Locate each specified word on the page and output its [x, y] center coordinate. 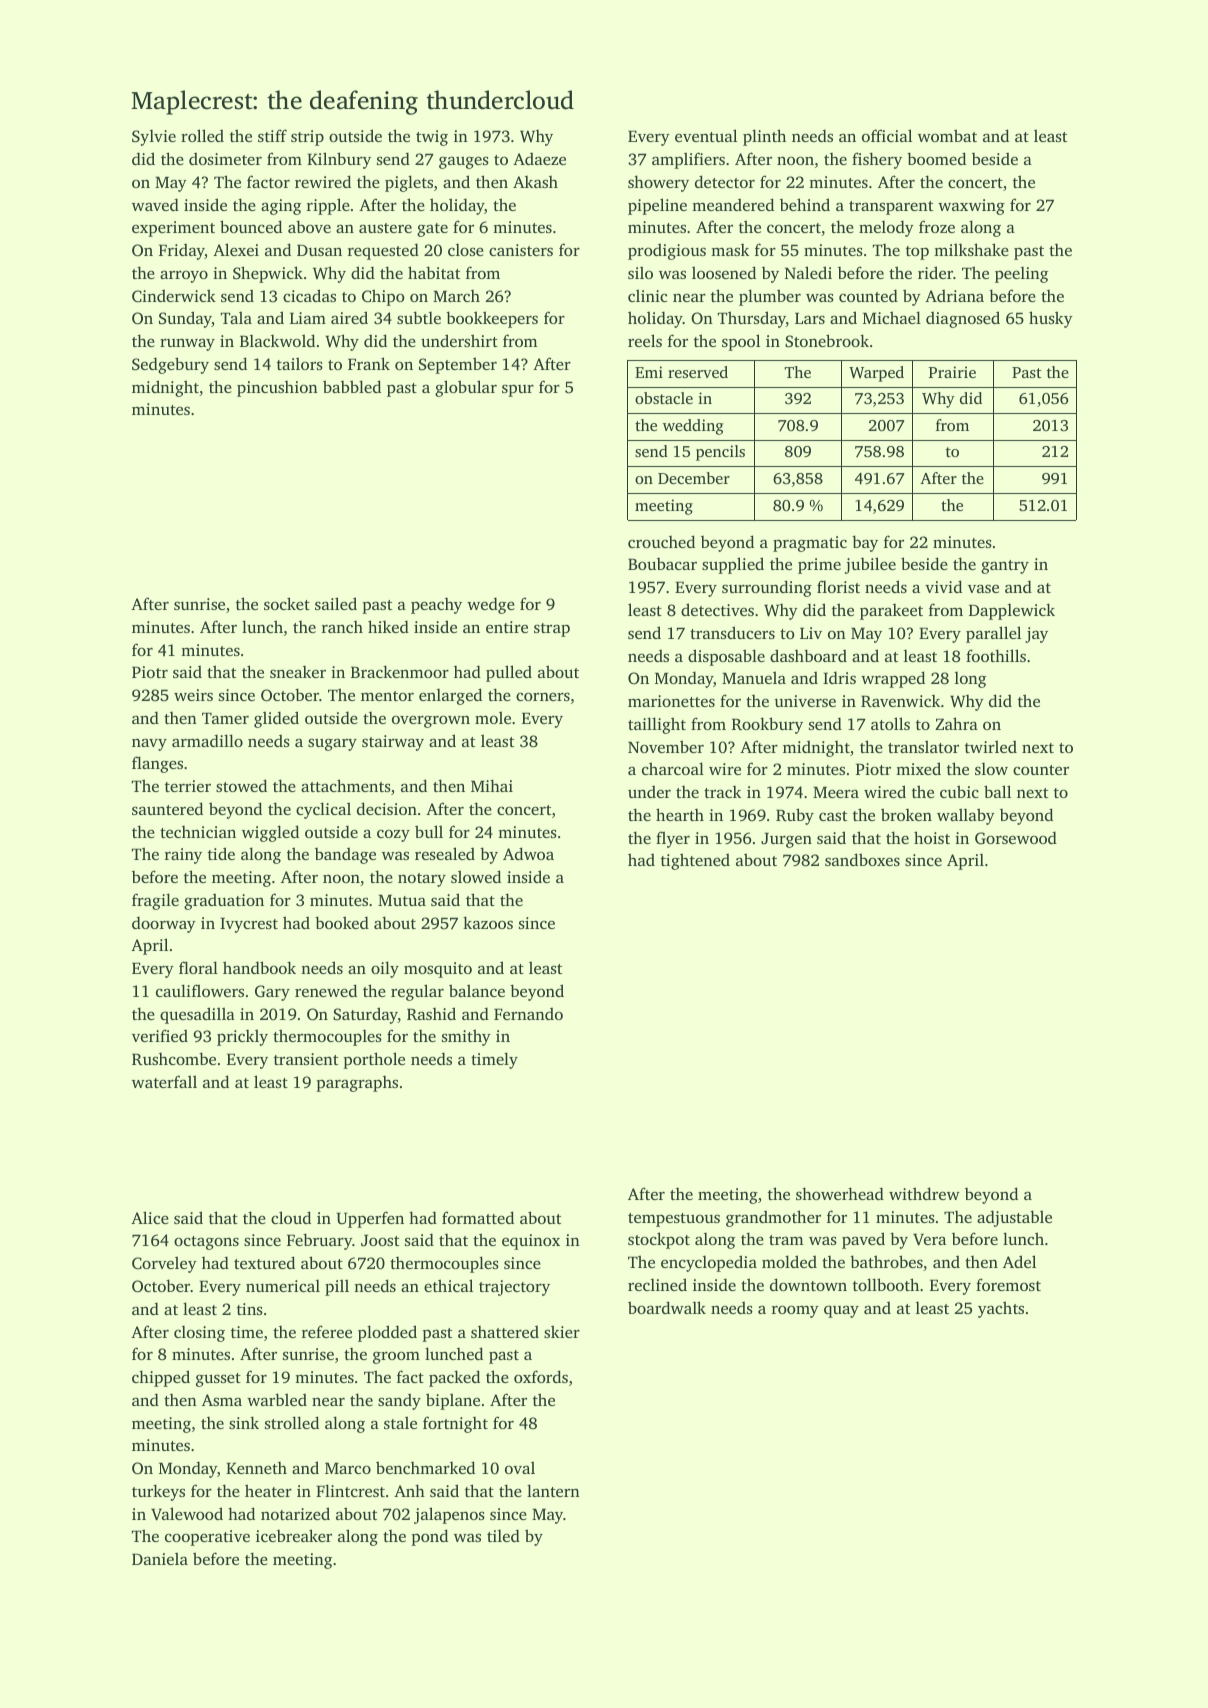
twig [432, 138]
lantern [553, 1490]
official [887, 135]
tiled [503, 1535]
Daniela [160, 1558]
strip [307, 138]
